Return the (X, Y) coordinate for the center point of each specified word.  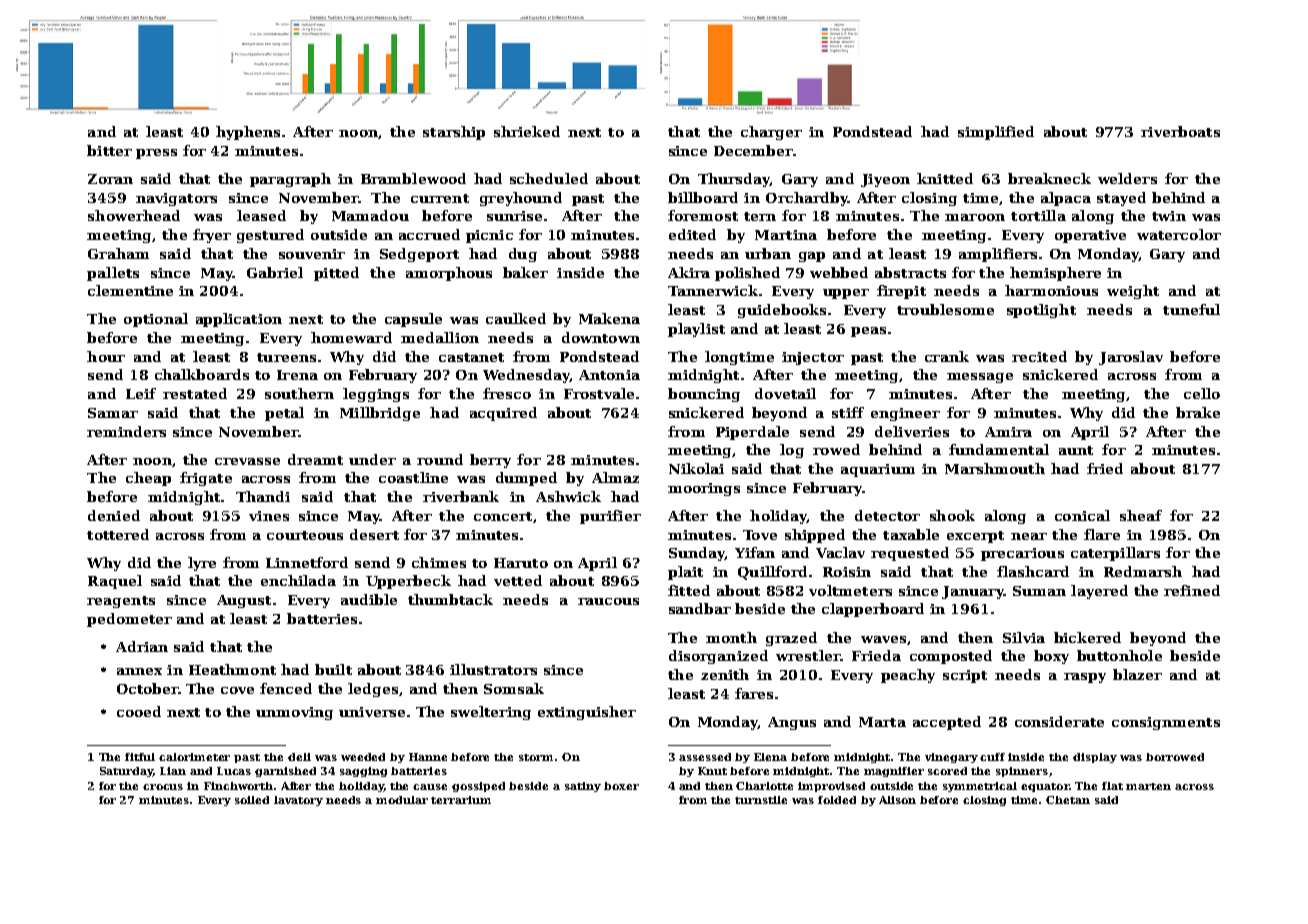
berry (490, 461)
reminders (126, 431)
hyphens (248, 133)
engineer (905, 414)
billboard (703, 197)
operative (1090, 236)
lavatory (298, 801)
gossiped (478, 787)
